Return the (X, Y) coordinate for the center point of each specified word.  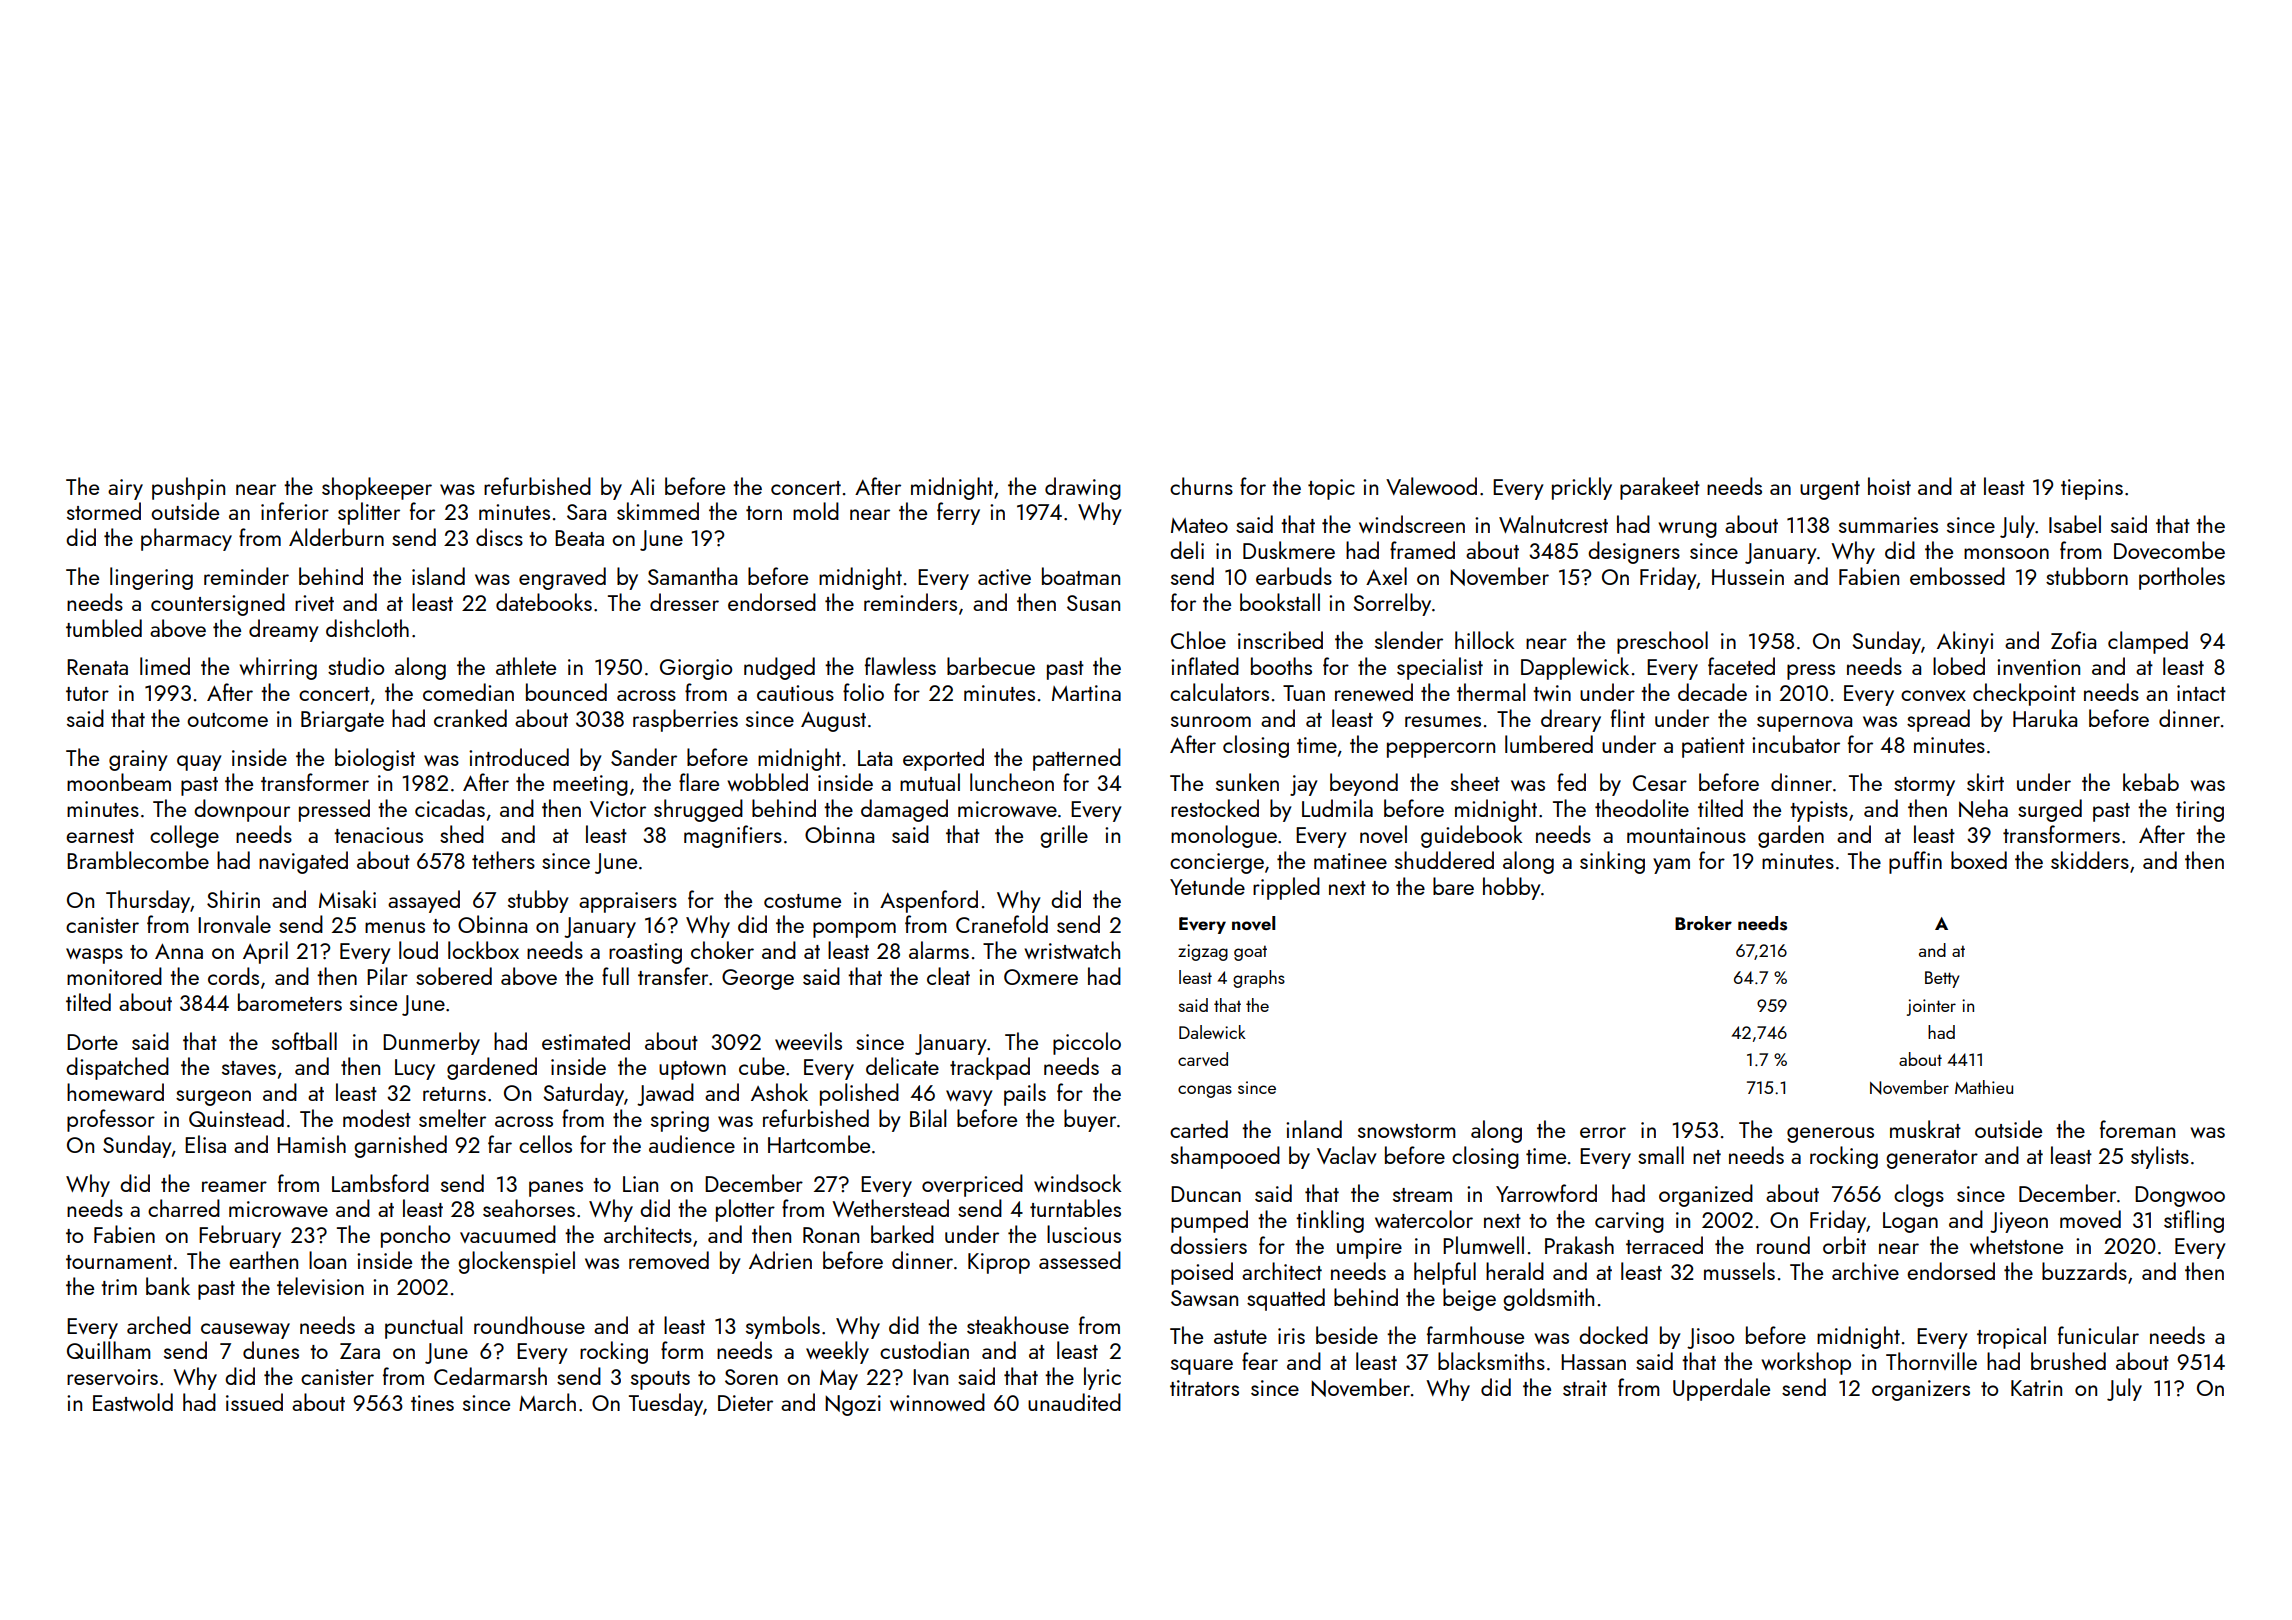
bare (1453, 886)
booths (1281, 666)
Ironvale (234, 924)
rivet (314, 603)
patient (1713, 747)
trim (119, 1287)
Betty (1942, 979)
